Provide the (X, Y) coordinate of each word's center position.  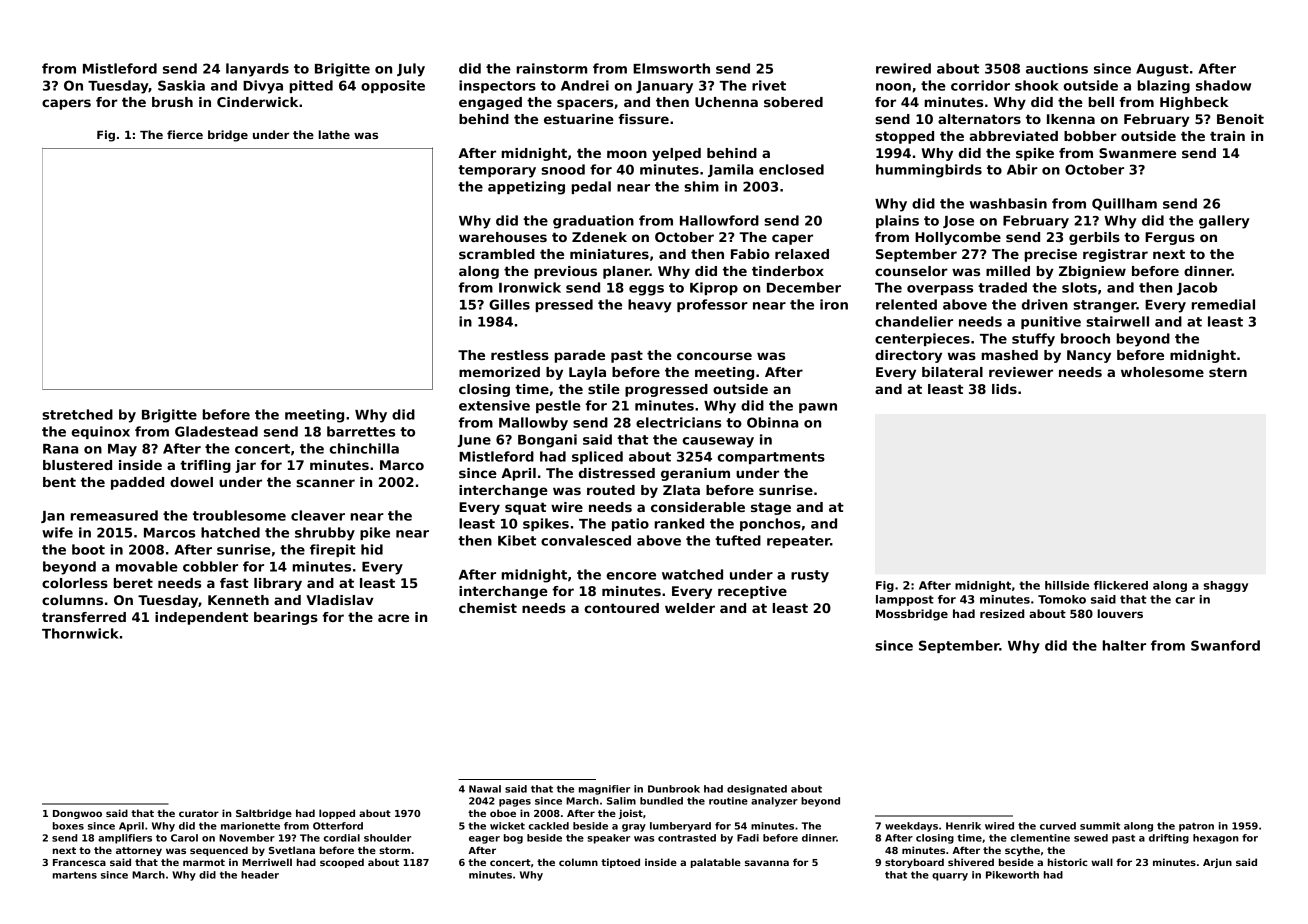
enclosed (791, 169)
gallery (1224, 222)
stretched (77, 414)
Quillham (1124, 204)
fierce (185, 134)
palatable (716, 863)
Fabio (750, 254)
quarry (950, 877)
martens (75, 875)
